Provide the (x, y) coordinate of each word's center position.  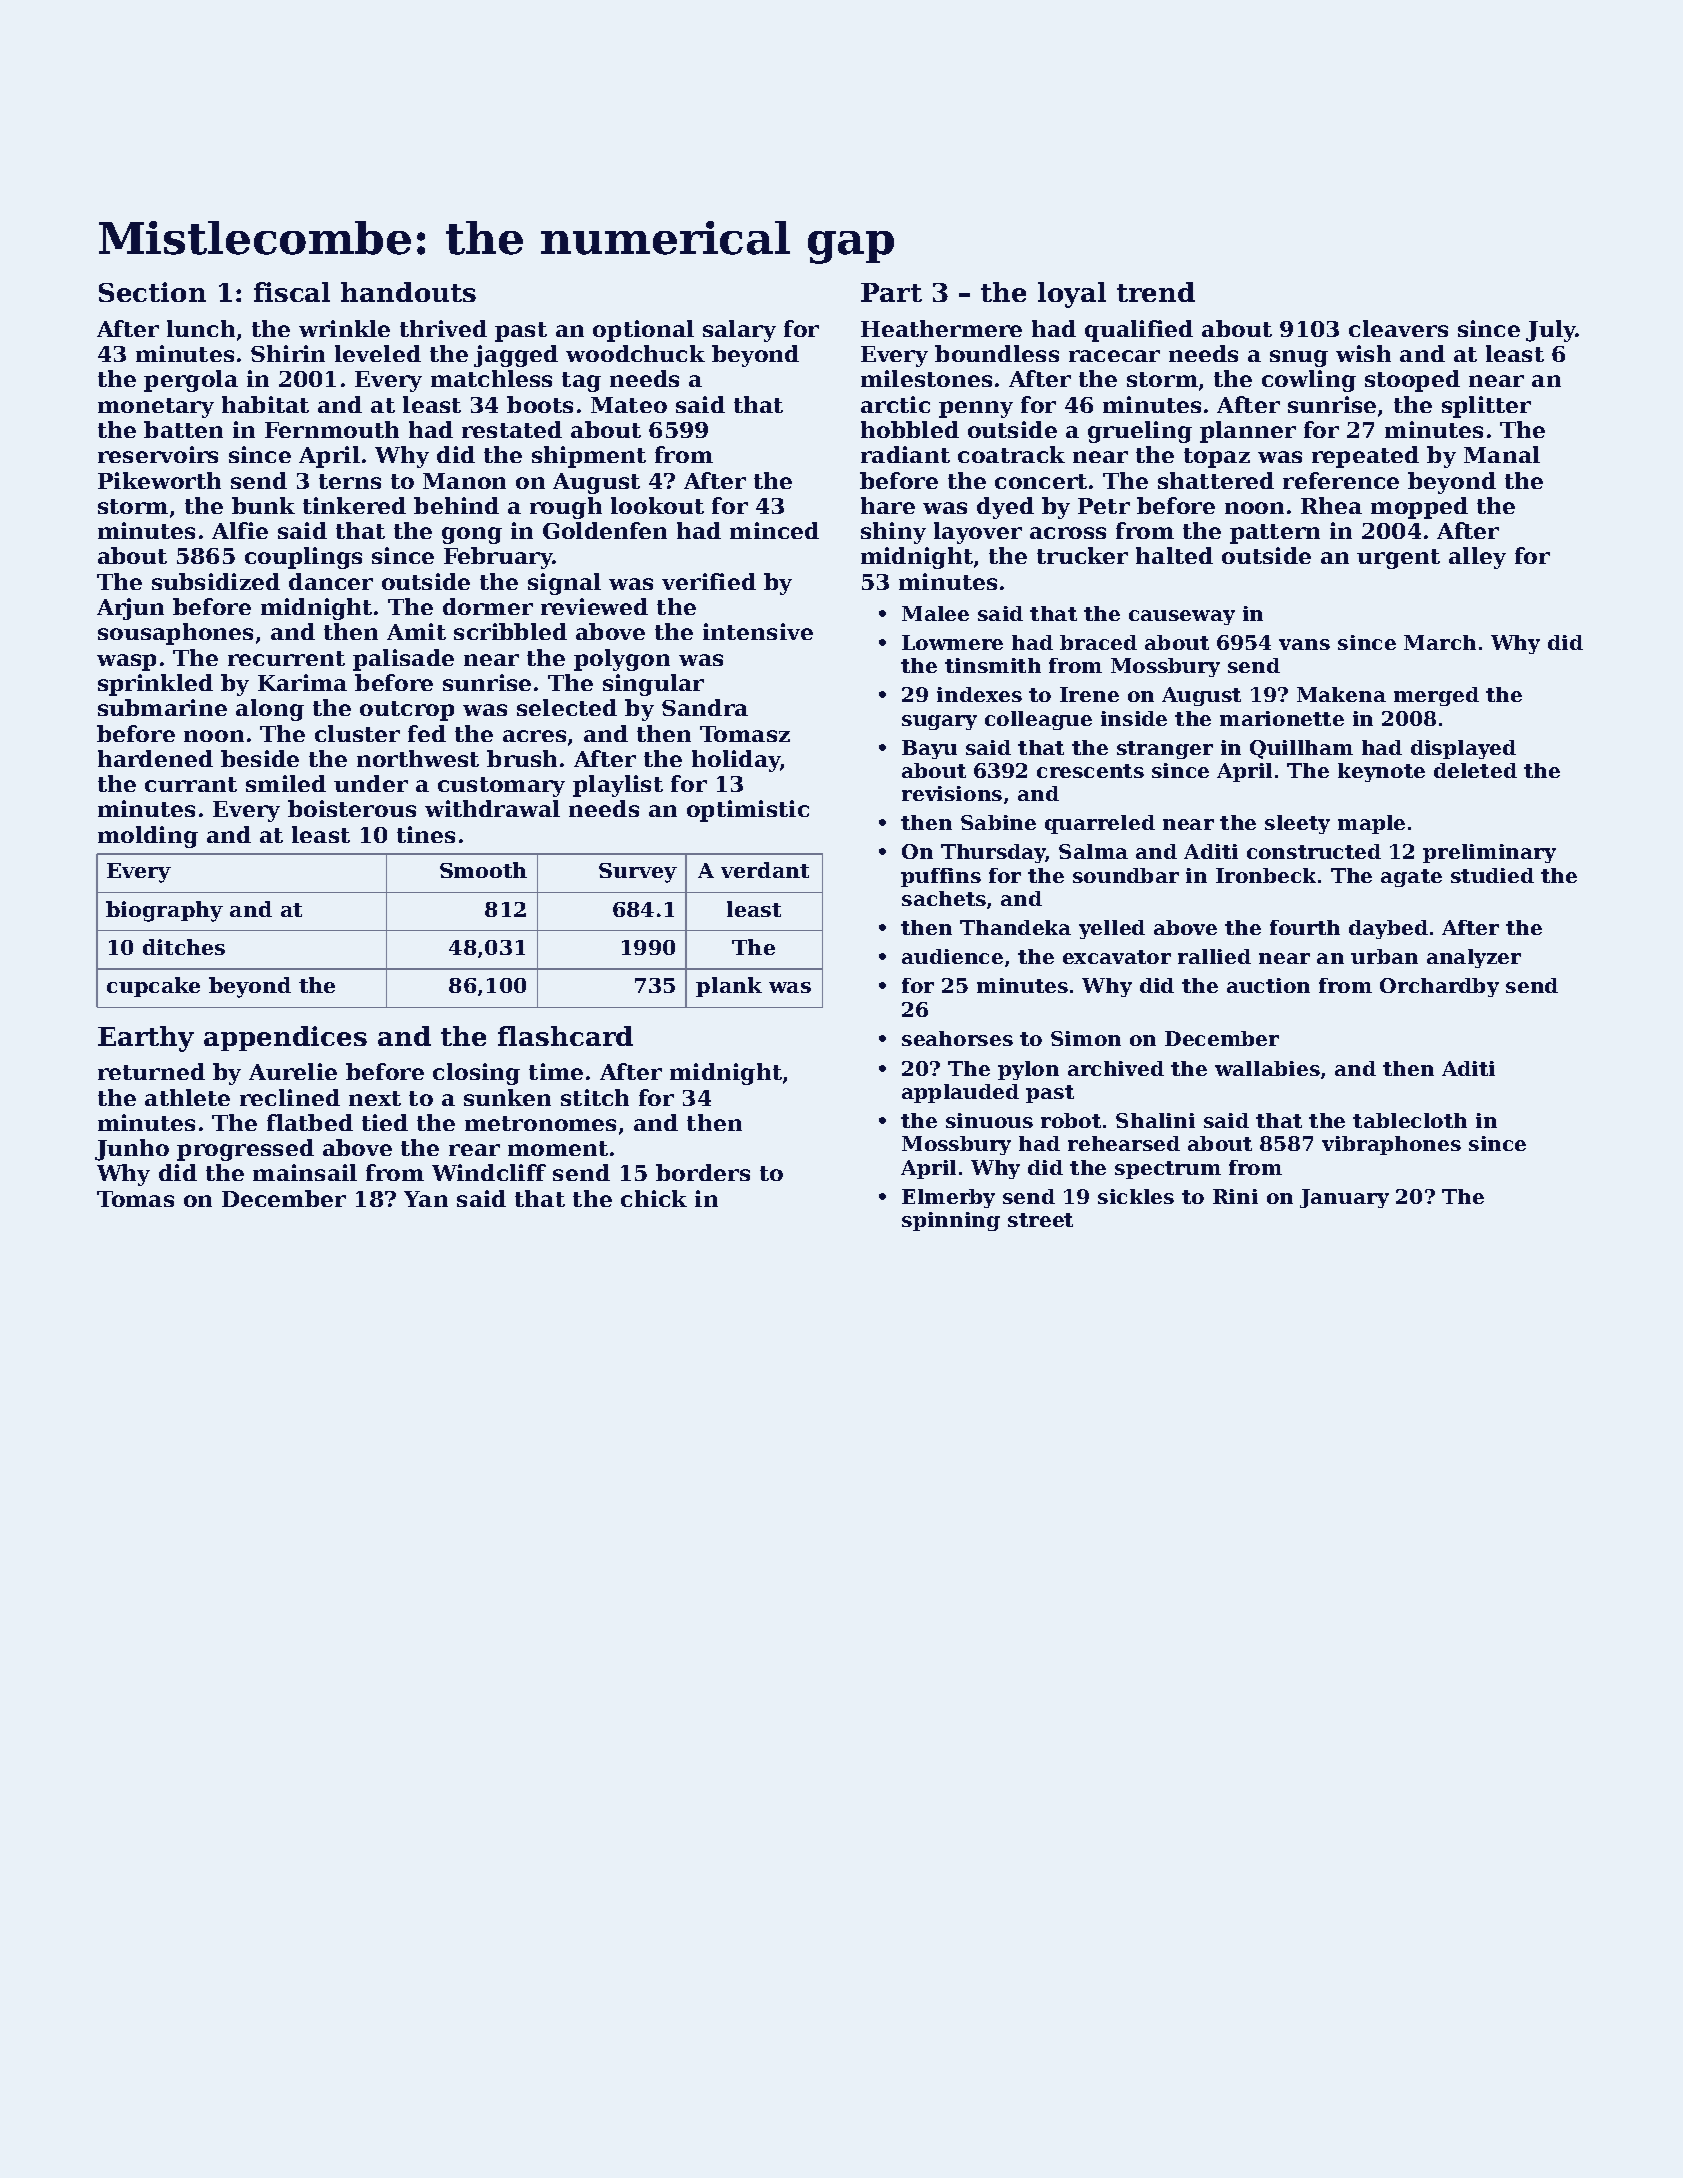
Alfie (240, 530)
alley (1477, 558)
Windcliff (489, 1172)
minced (774, 530)
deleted (1475, 770)
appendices (285, 1038)
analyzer (1474, 958)
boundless (997, 353)
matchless (491, 378)
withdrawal (492, 808)
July (1551, 331)
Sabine (998, 822)
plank (729, 987)
